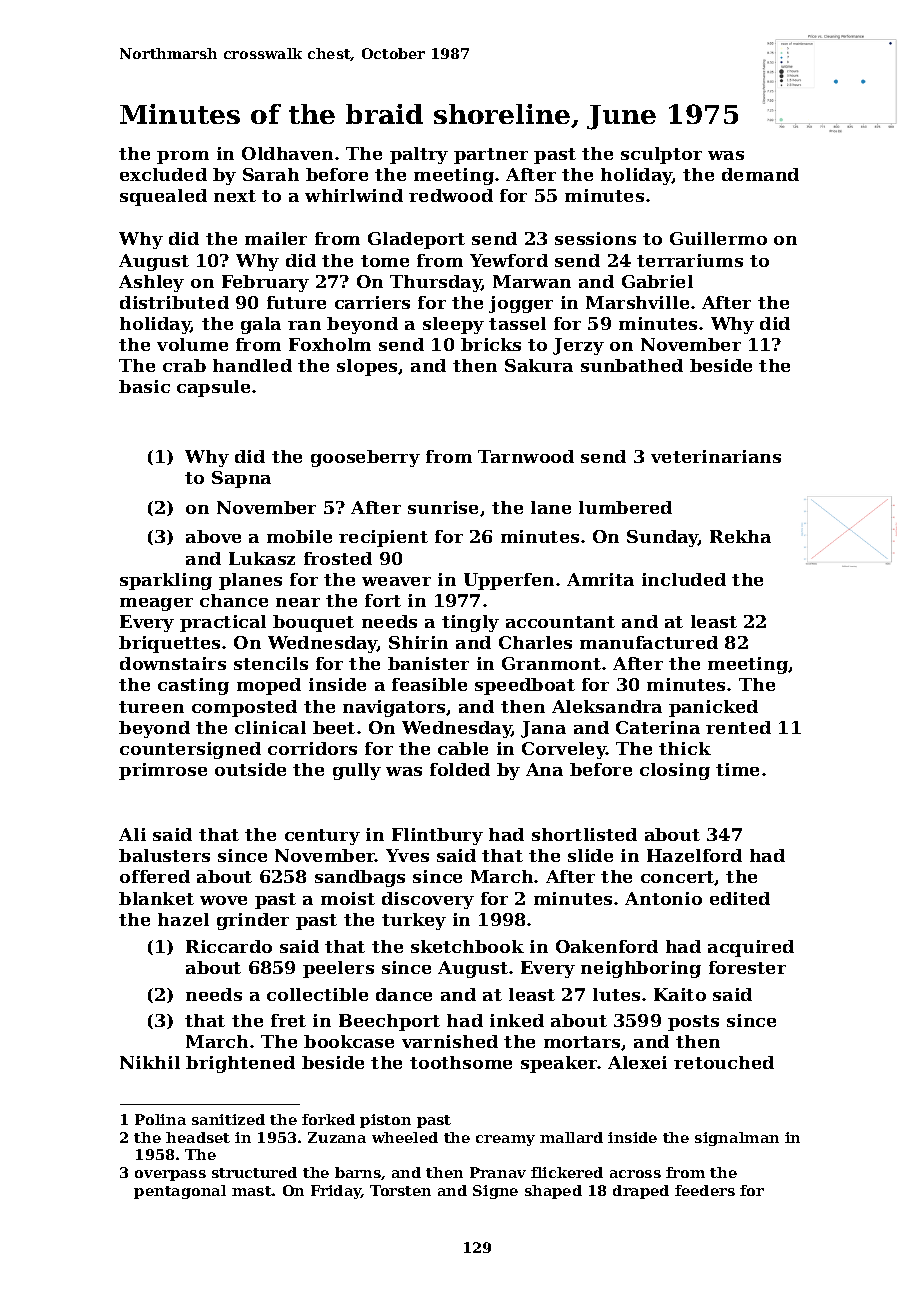 The image size is (924, 1311). Describe the element at coordinates (192, 344) in the document. I see `volume` at that location.
